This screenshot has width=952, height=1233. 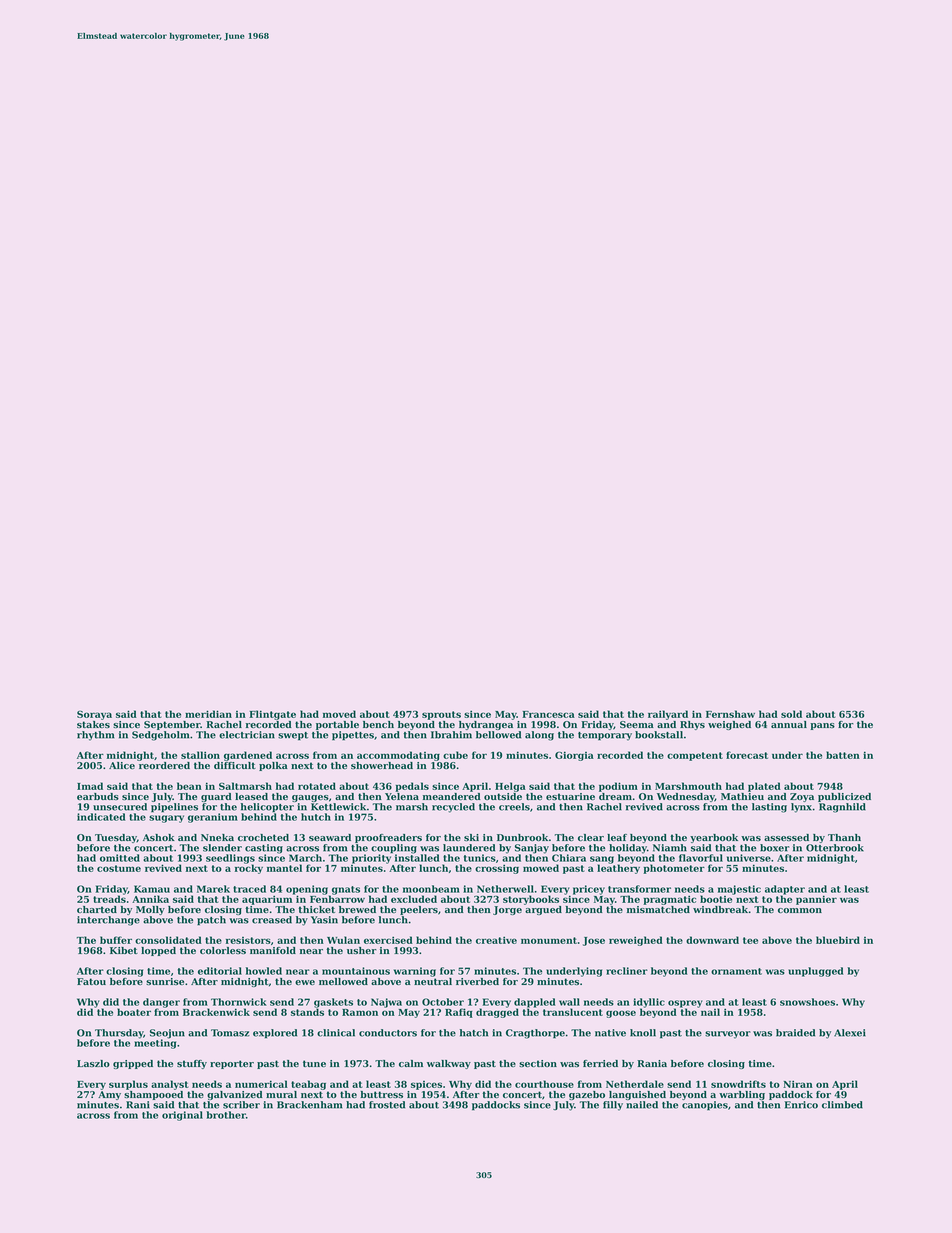 I want to click on numerical, so click(x=261, y=1084).
